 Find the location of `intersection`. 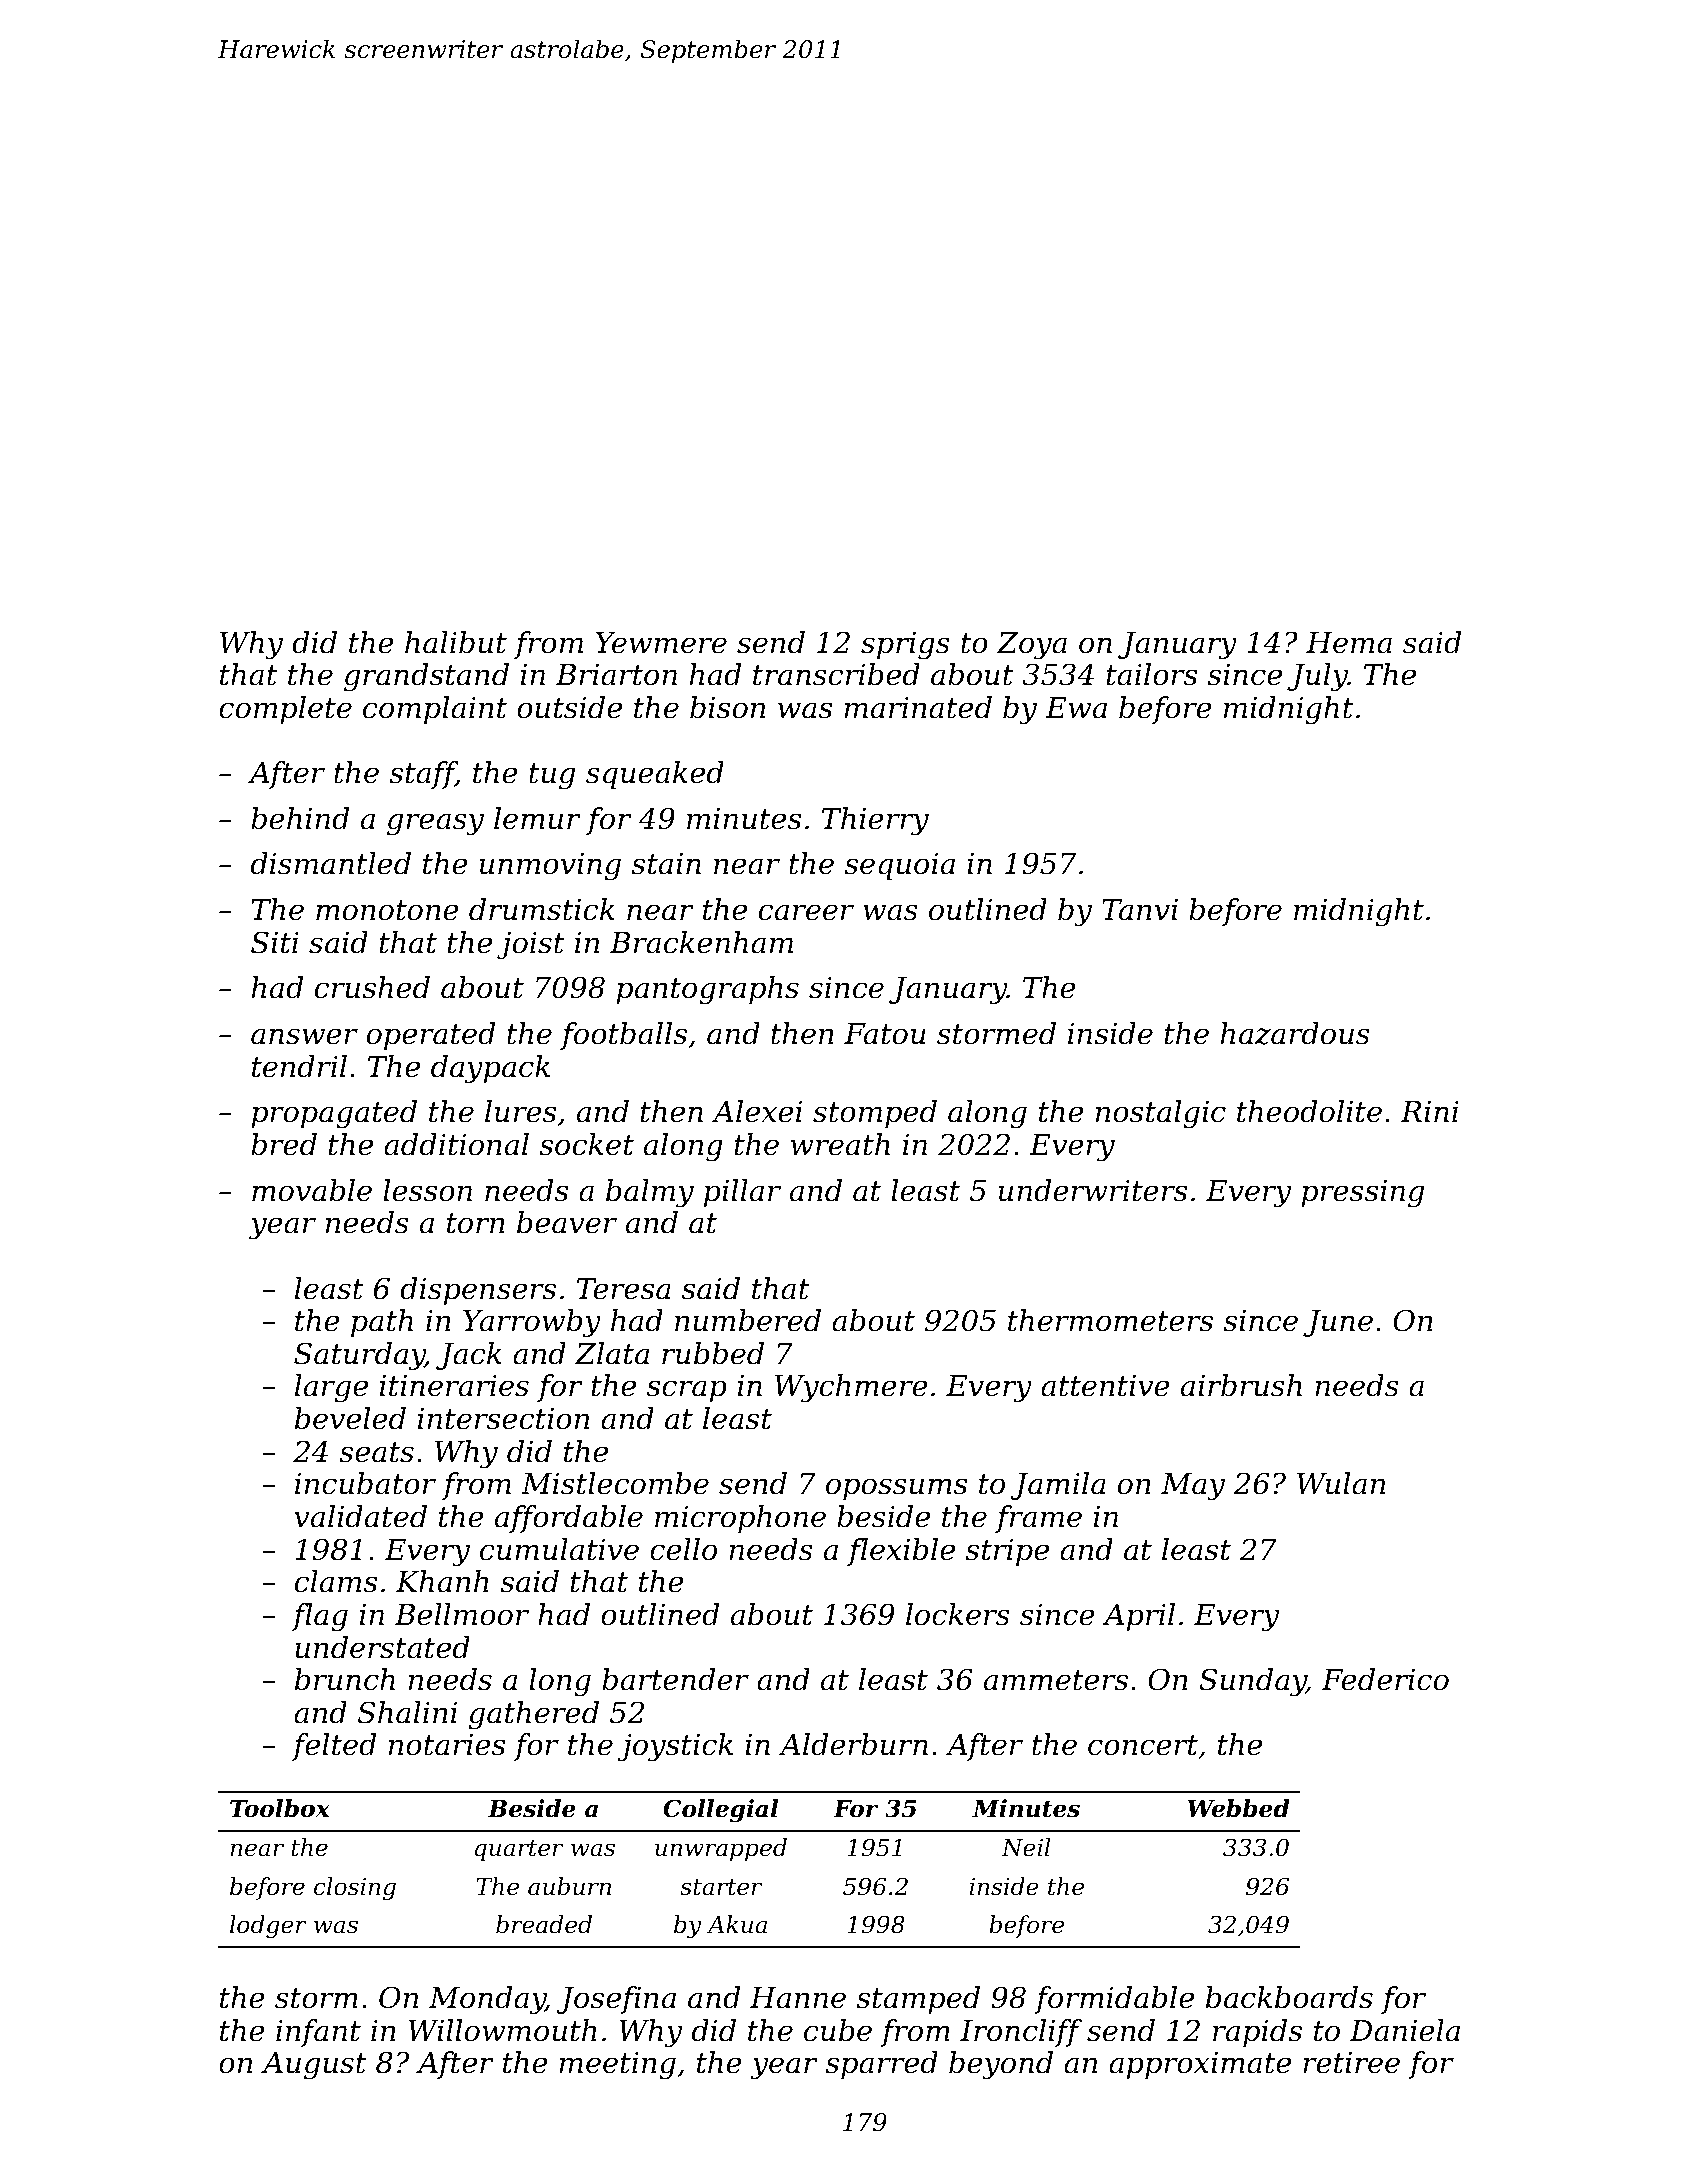

intersection is located at coordinates (503, 1419).
